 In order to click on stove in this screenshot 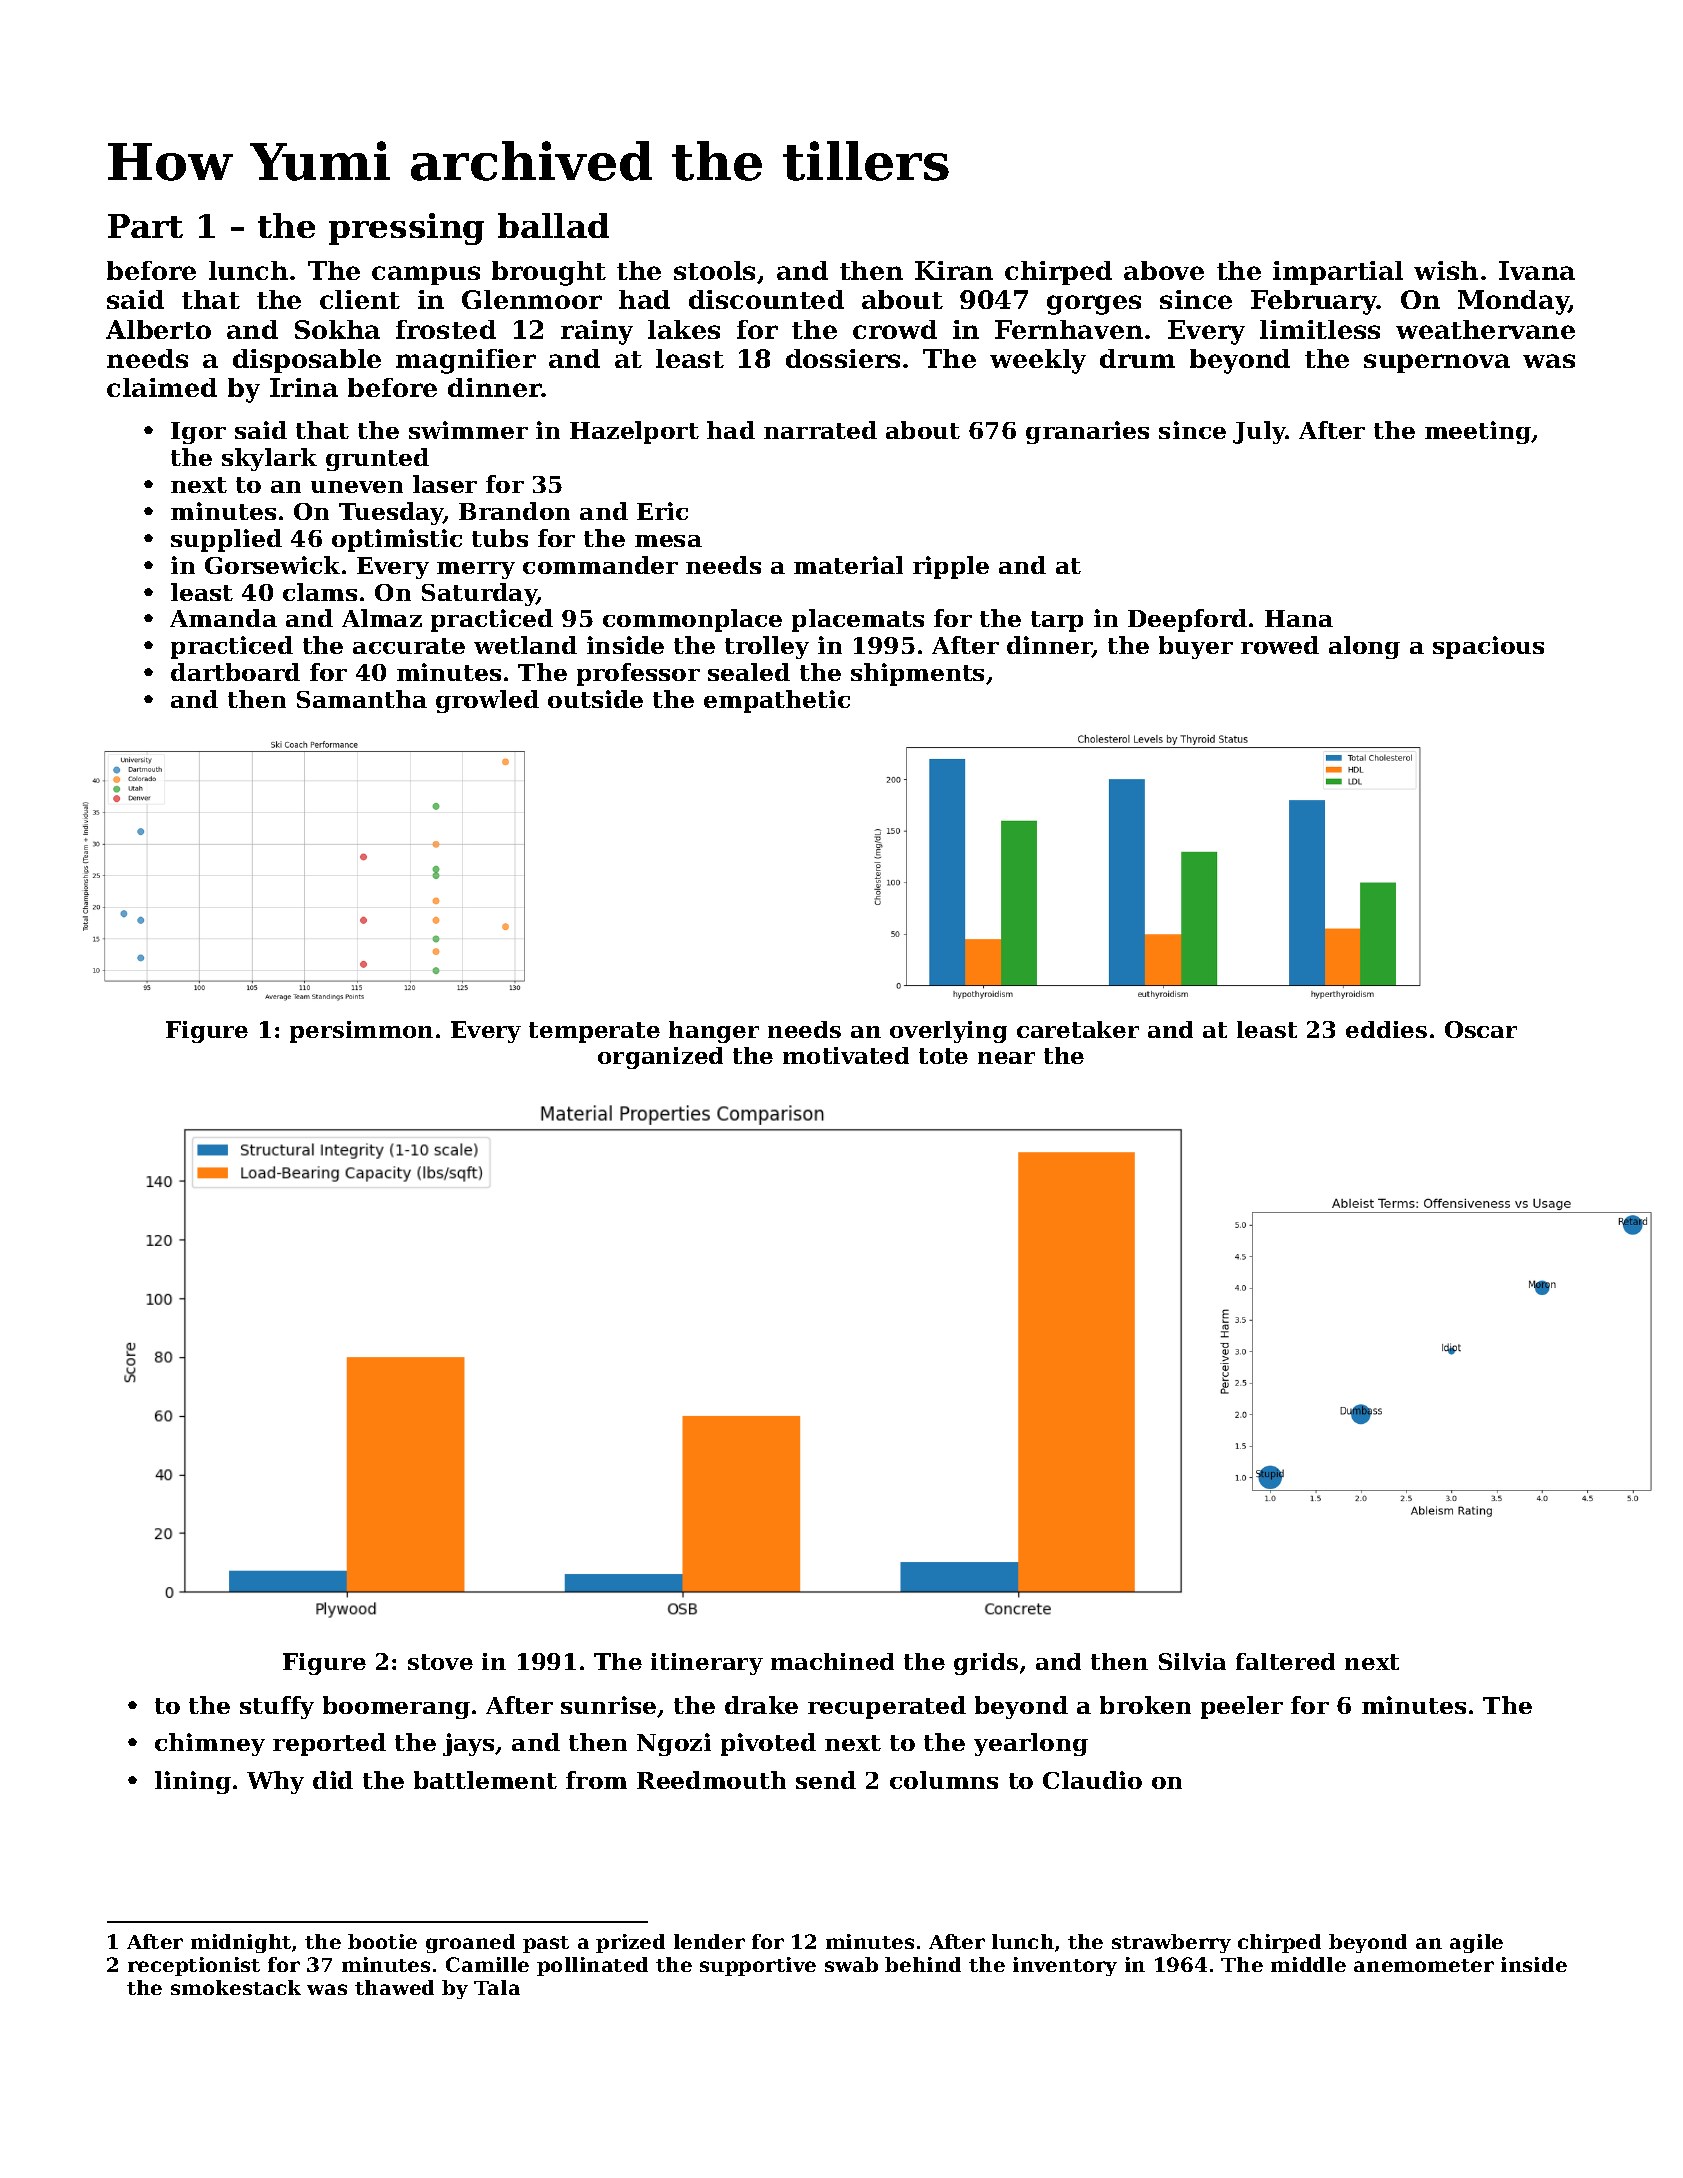, I will do `click(440, 1662)`.
